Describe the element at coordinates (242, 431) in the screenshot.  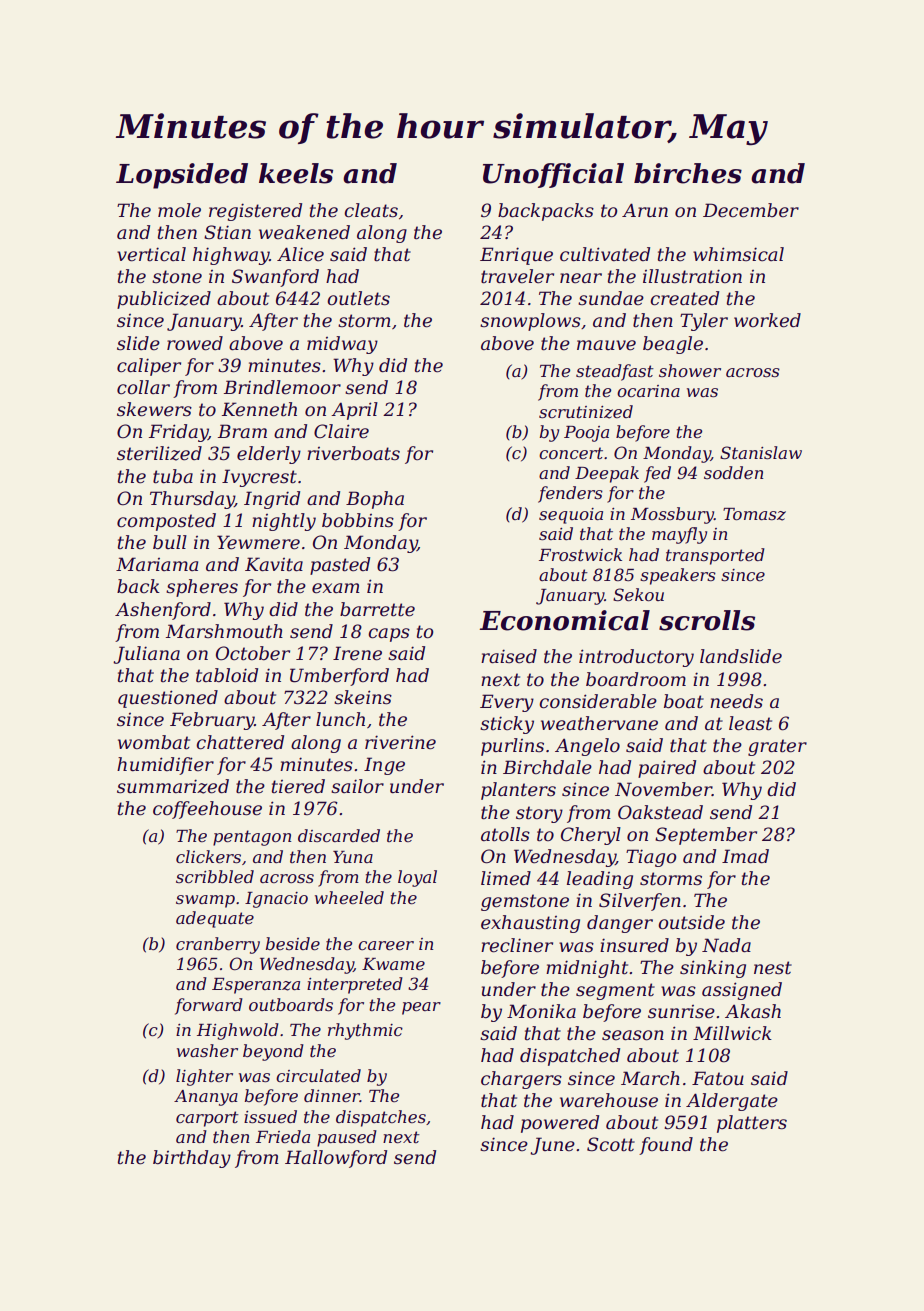
I see `Bram` at that location.
